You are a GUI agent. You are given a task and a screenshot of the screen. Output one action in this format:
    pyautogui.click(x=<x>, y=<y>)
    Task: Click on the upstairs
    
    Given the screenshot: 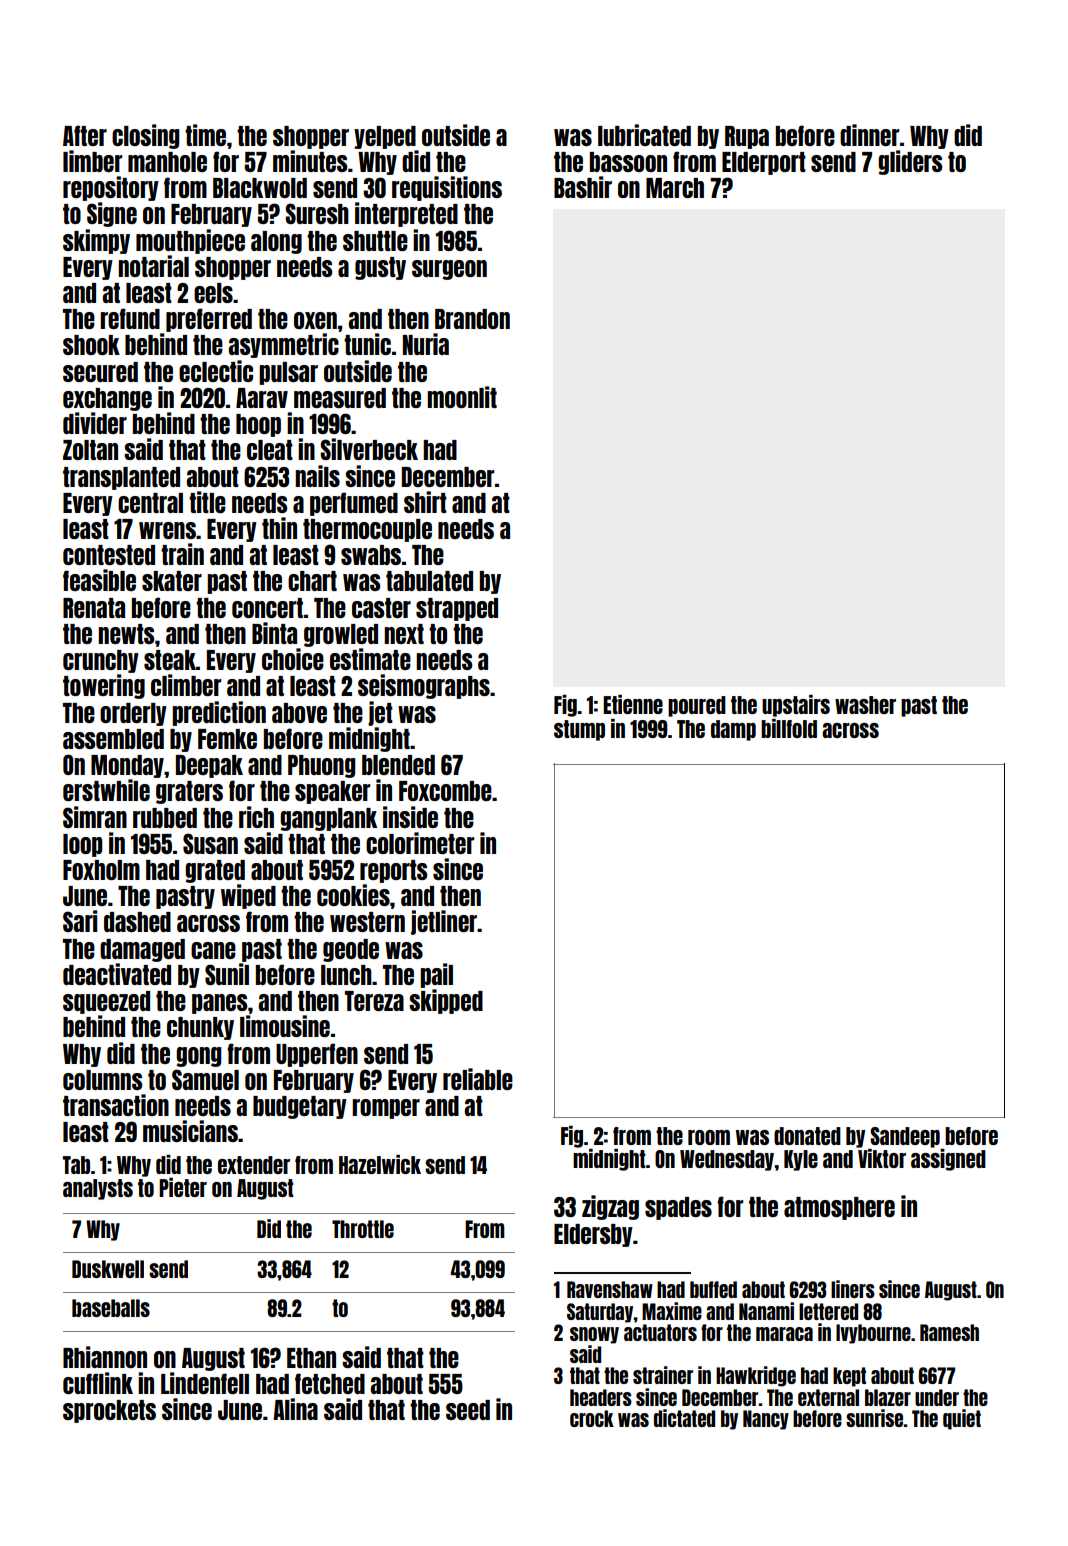 What is the action you would take?
    pyautogui.click(x=796, y=706)
